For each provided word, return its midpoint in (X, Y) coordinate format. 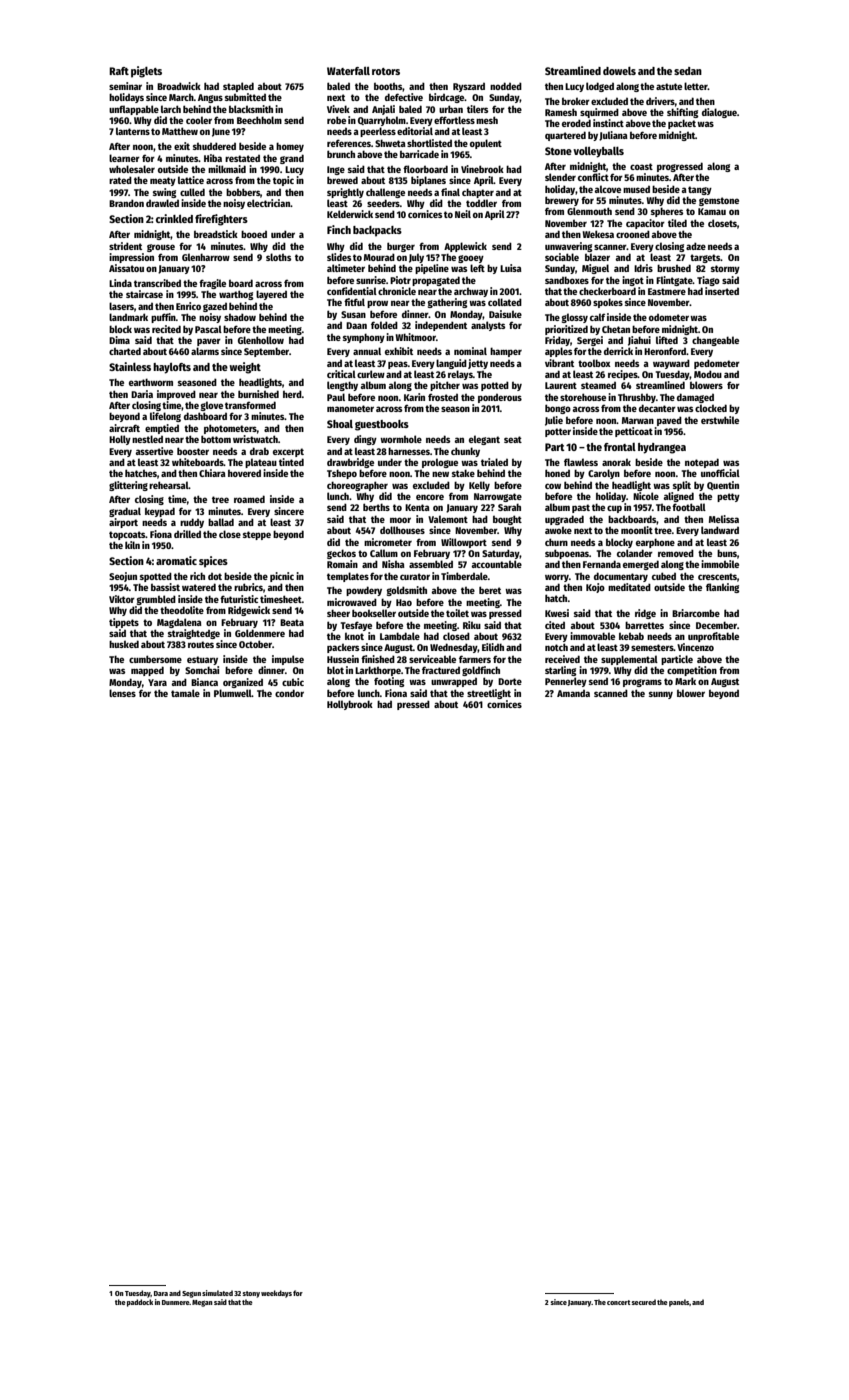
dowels (619, 71)
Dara (161, 1293)
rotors (386, 71)
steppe (257, 535)
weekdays (276, 1294)
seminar (125, 86)
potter (558, 432)
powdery (364, 591)
